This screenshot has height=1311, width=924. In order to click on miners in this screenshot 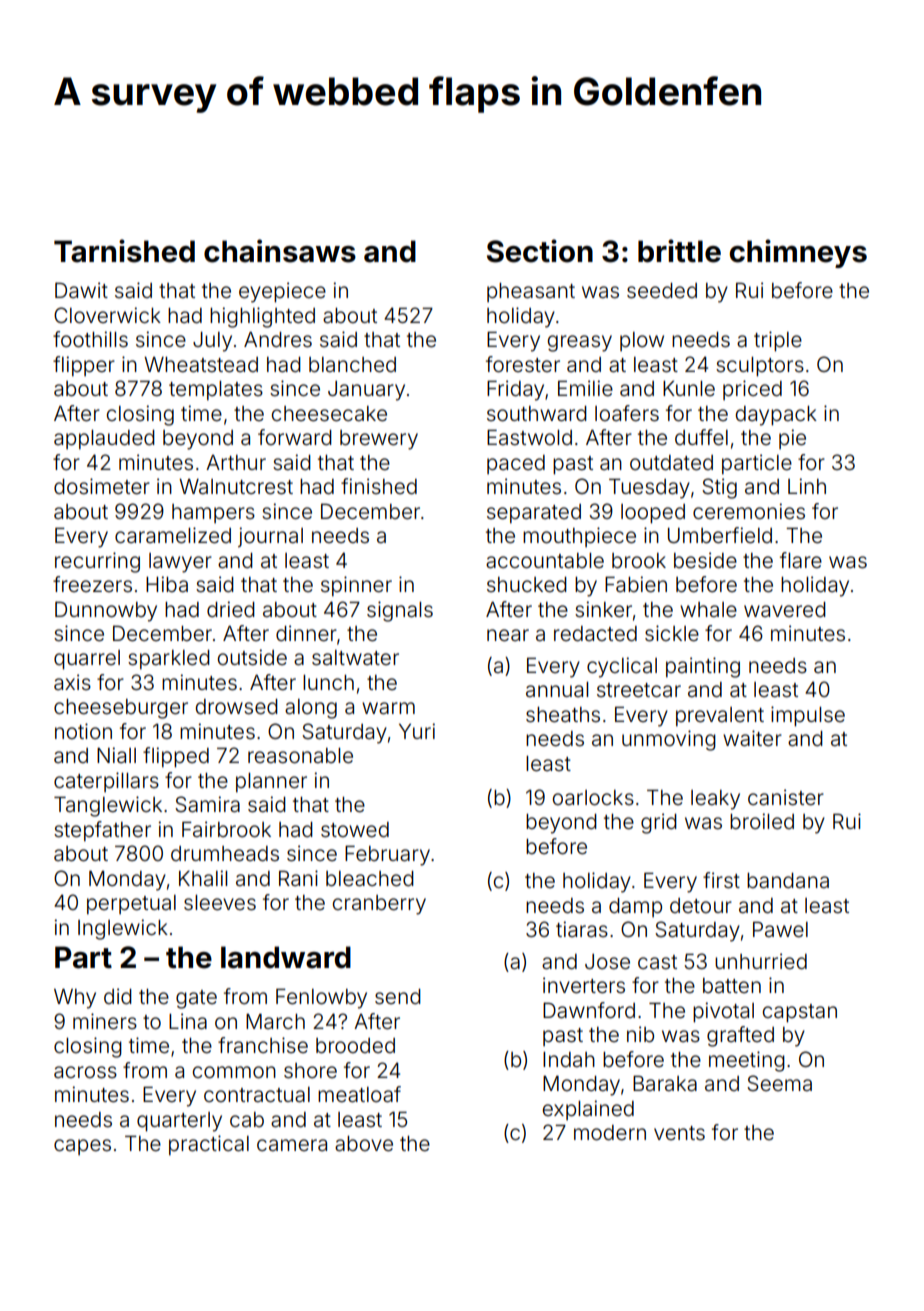, I will do `click(105, 1021)`.
